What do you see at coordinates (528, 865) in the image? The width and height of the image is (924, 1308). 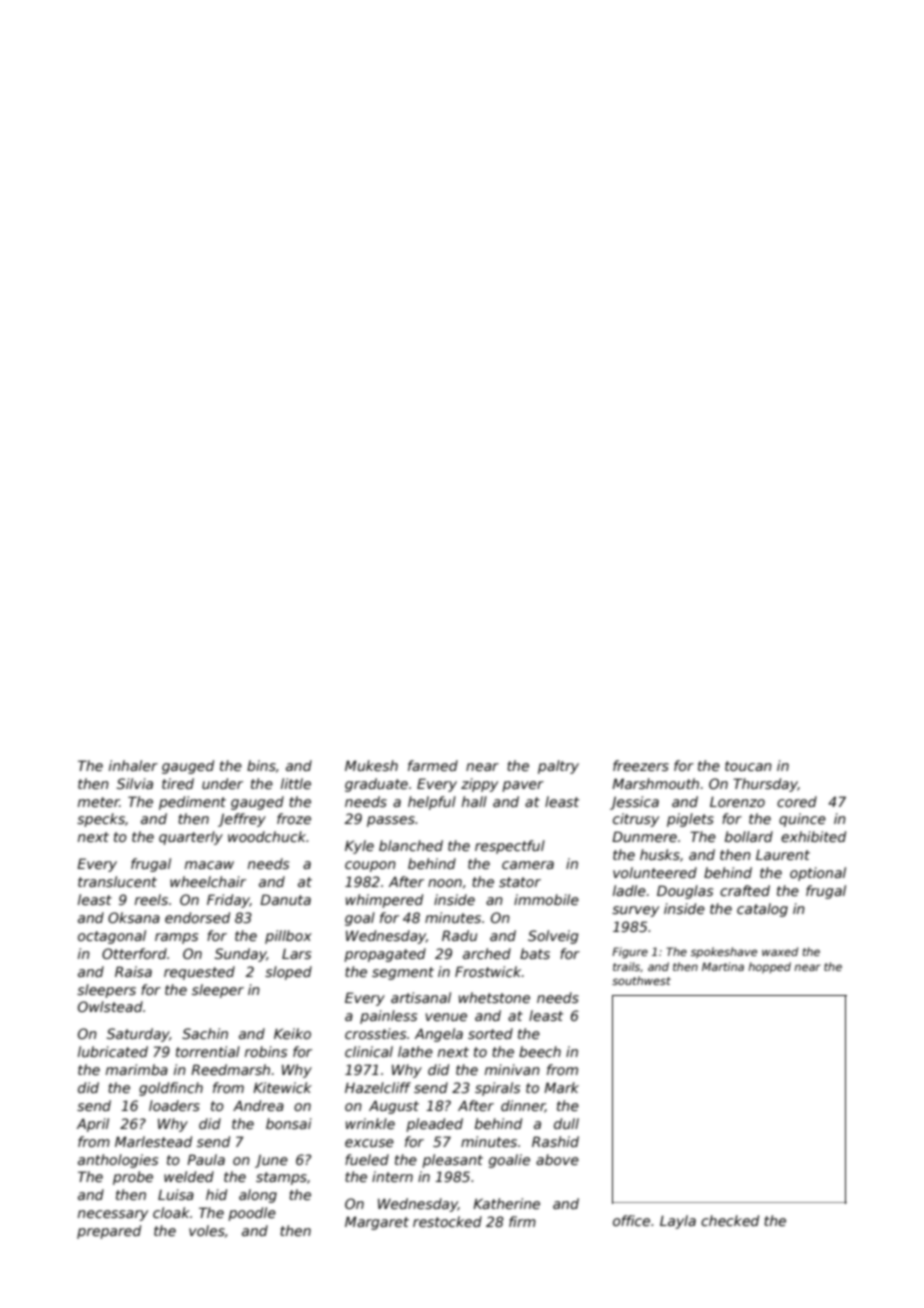 I see `camera` at bounding box center [528, 865].
